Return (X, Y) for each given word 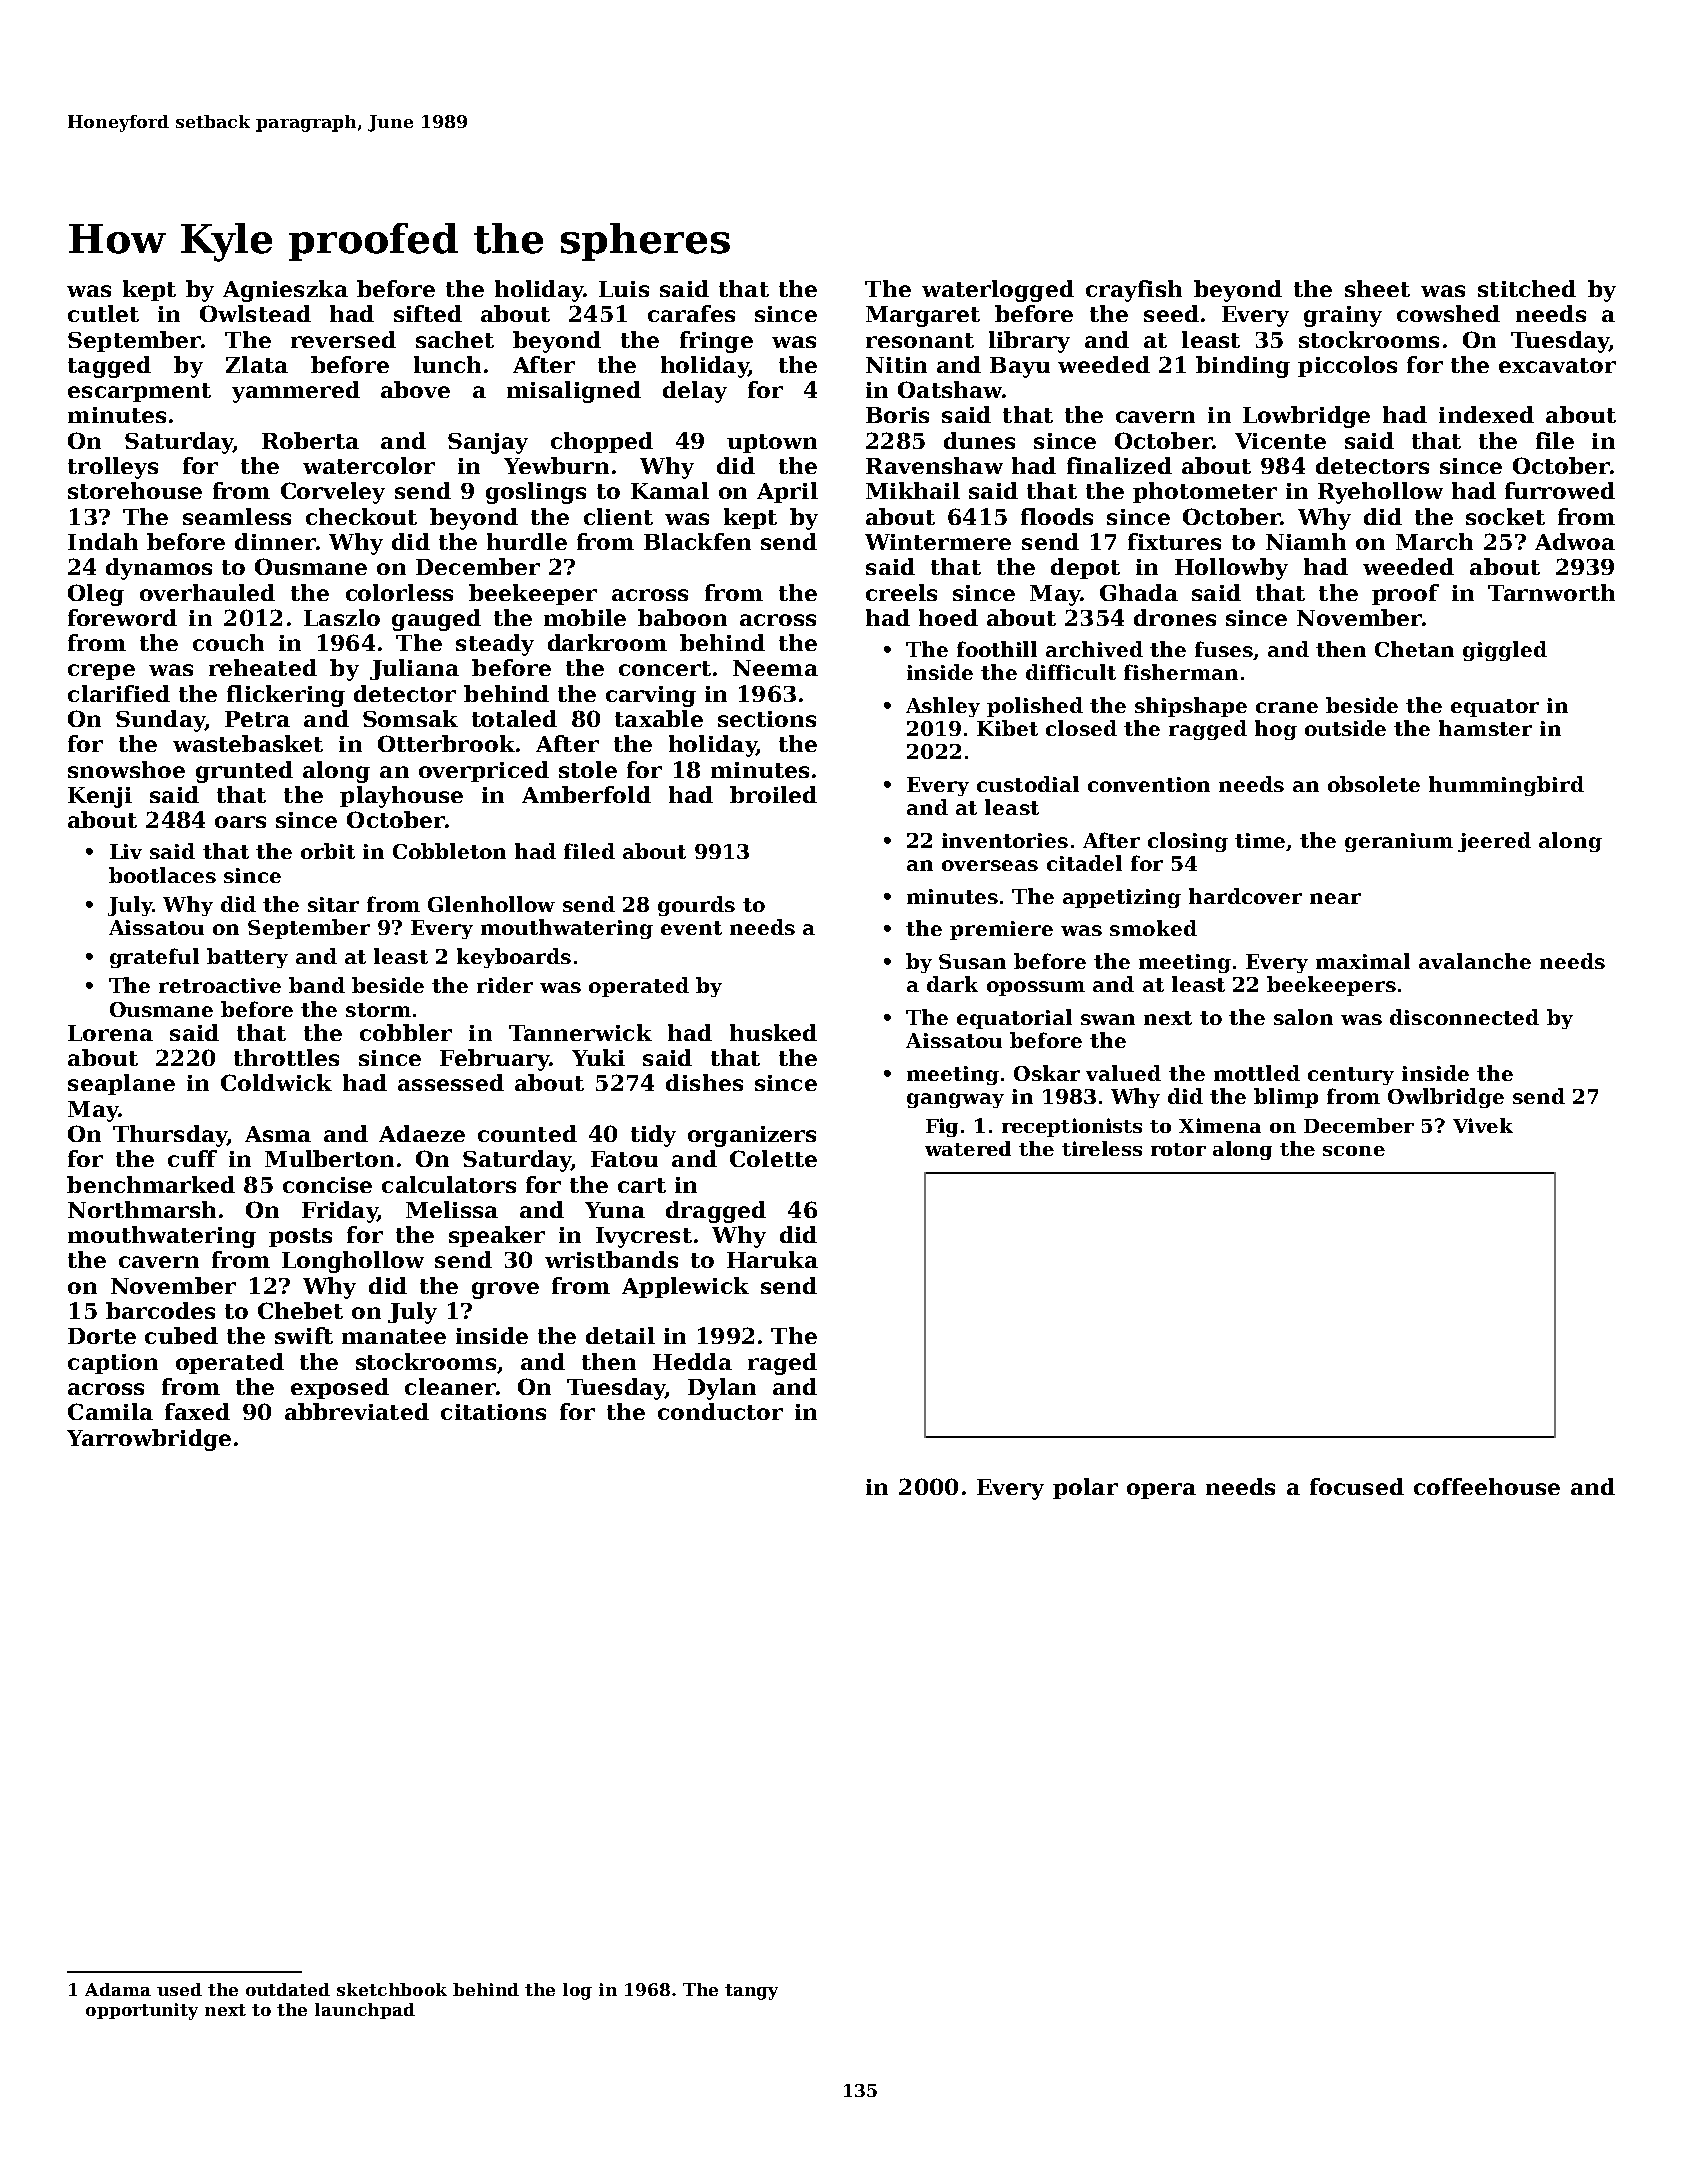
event (691, 928)
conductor (720, 1411)
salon (1303, 1017)
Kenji (100, 797)
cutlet (103, 313)
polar (1085, 1488)
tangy (751, 1992)
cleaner (450, 1386)
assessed (451, 1082)
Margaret (923, 316)
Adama (118, 1989)
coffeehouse (1487, 1486)
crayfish (1134, 291)
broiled (773, 794)
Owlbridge (1446, 1098)
